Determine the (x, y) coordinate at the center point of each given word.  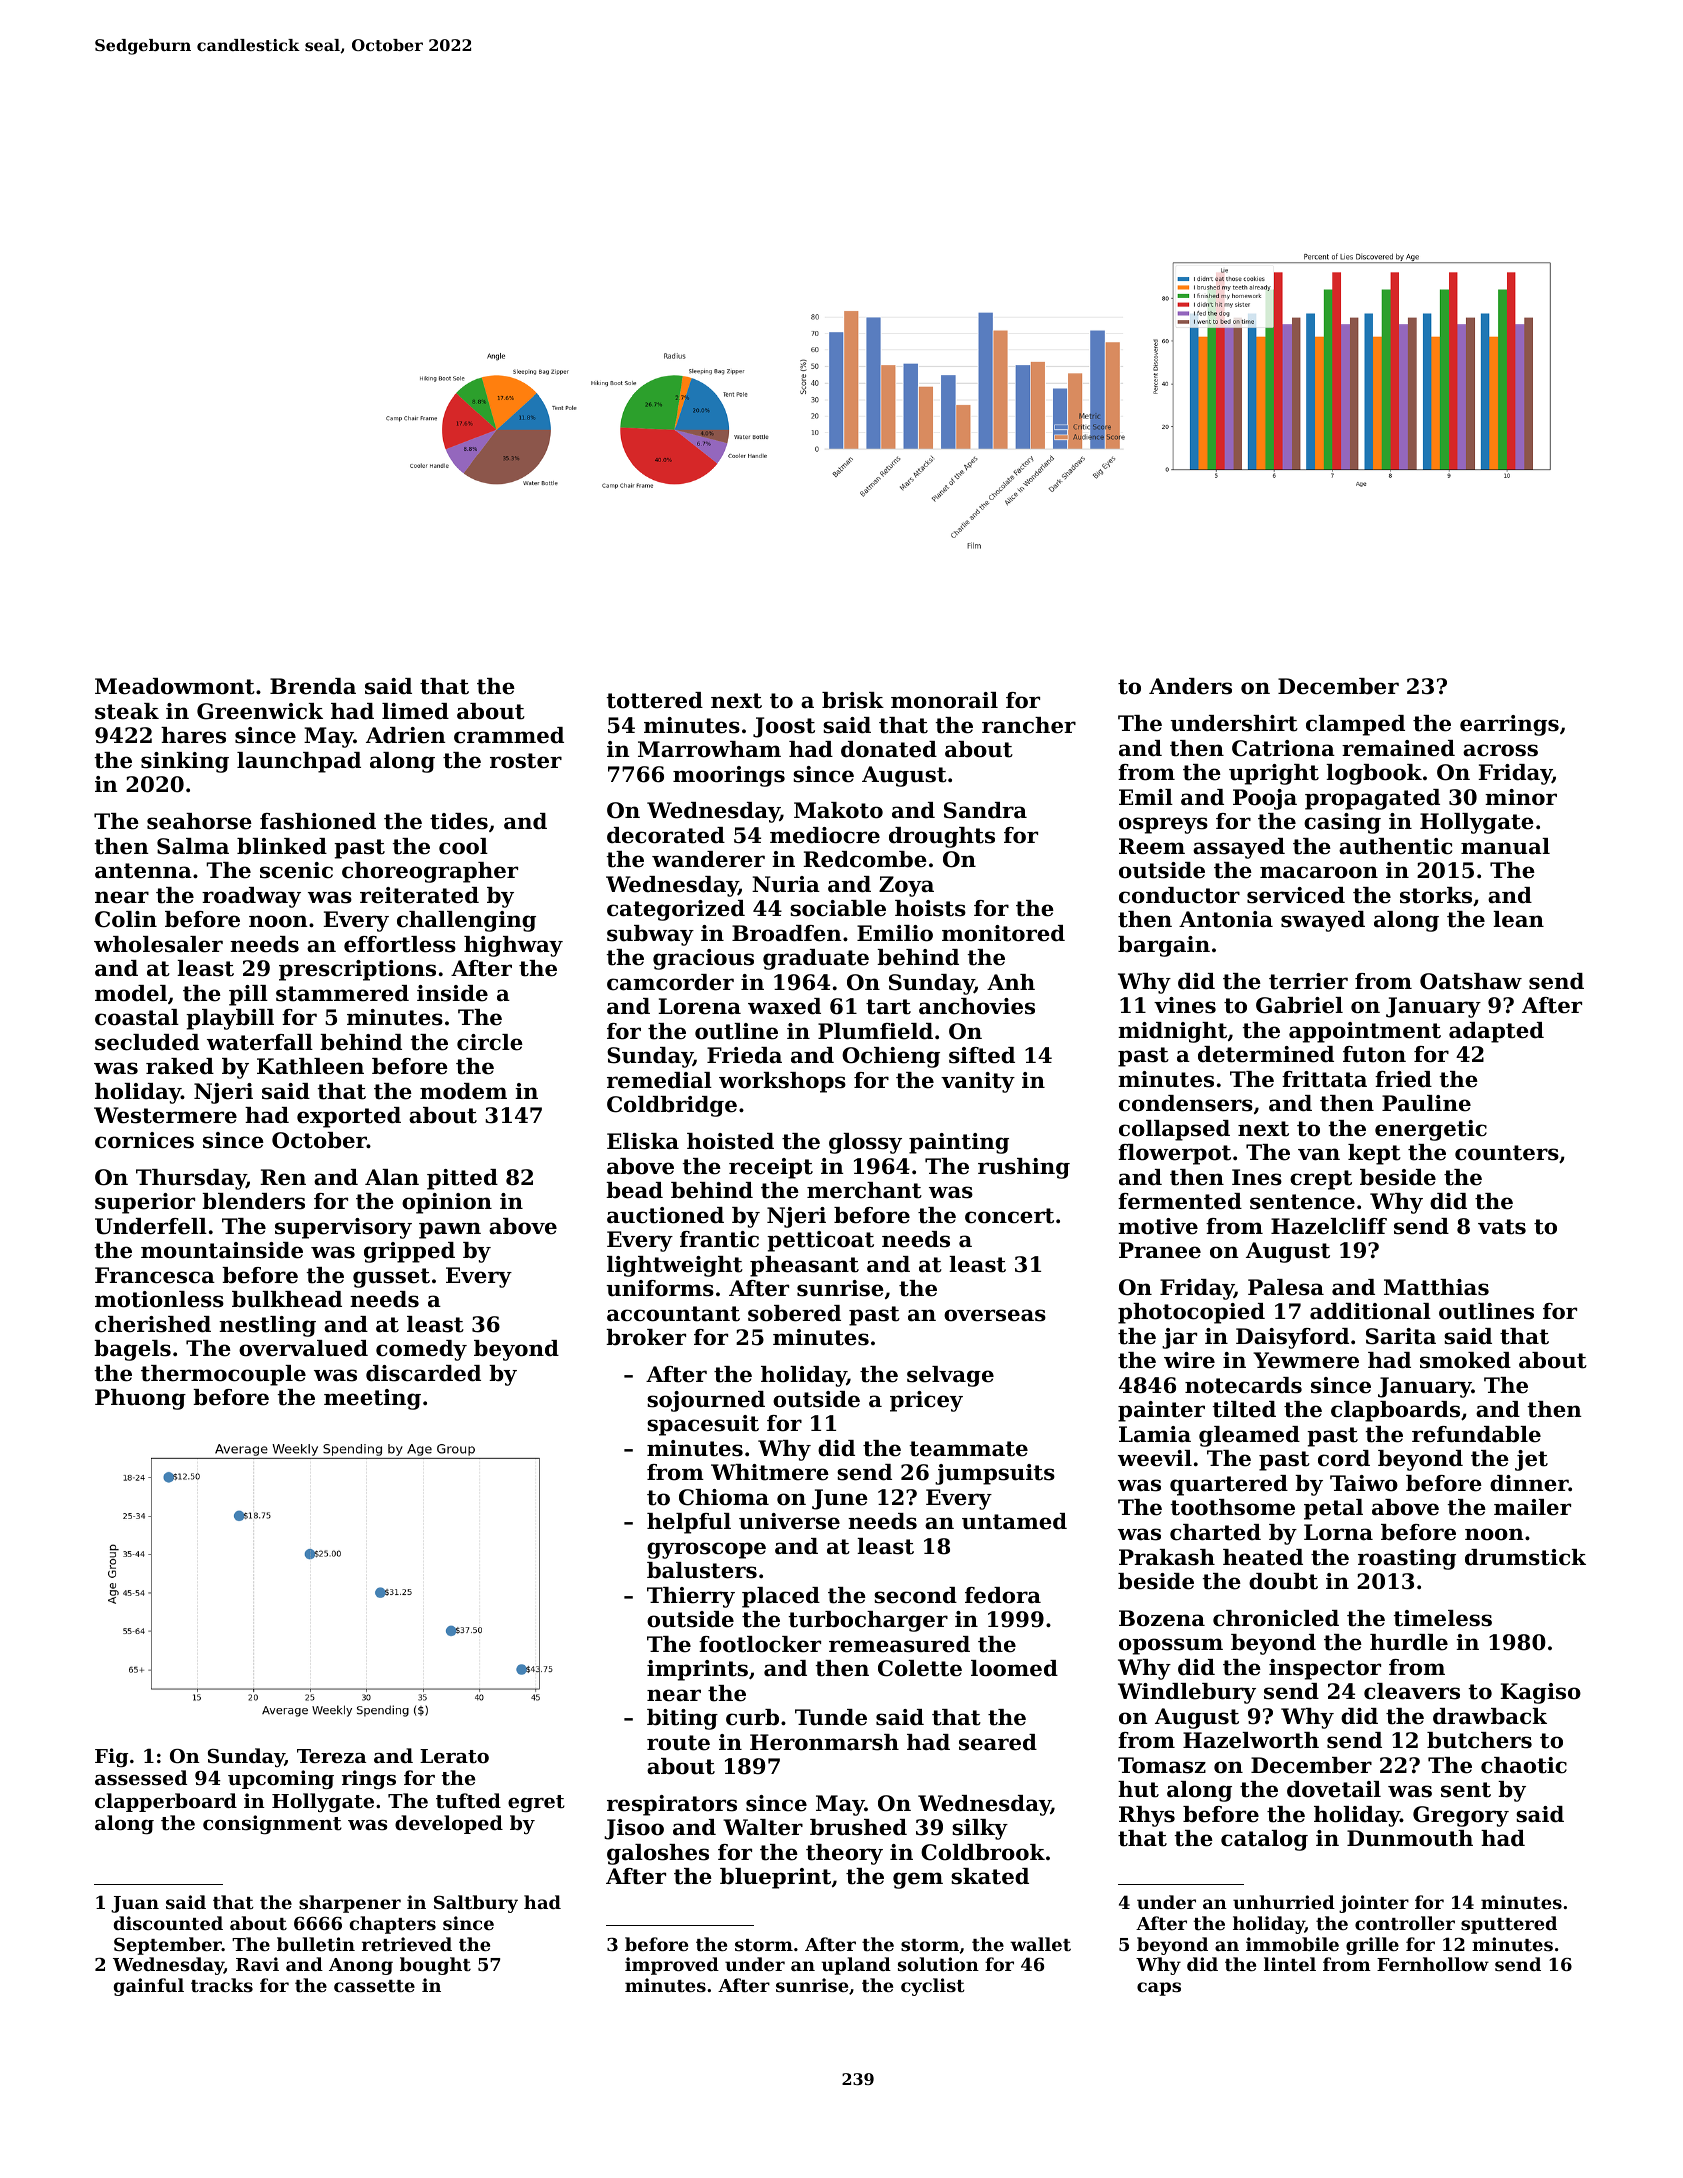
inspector (1325, 1669)
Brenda (313, 686)
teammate (968, 1449)
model (131, 993)
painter (1161, 1411)
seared (998, 1742)
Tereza (332, 1756)
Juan (135, 1904)
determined (1266, 1054)
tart (888, 1007)
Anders (1190, 686)
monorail (944, 700)
